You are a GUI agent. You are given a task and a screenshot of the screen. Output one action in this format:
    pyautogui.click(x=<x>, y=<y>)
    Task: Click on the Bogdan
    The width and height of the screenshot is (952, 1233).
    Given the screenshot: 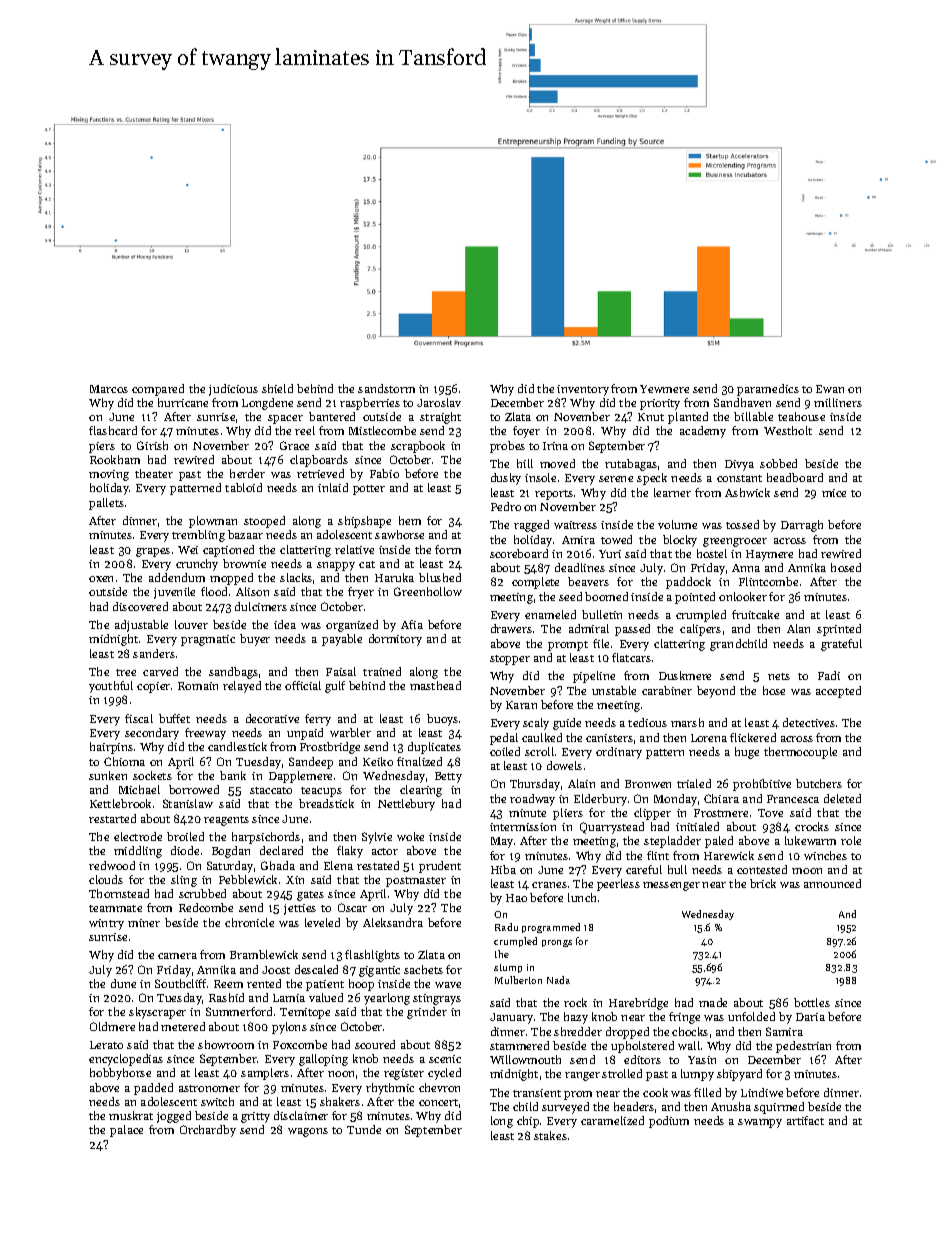 What is the action you would take?
    pyautogui.click(x=231, y=852)
